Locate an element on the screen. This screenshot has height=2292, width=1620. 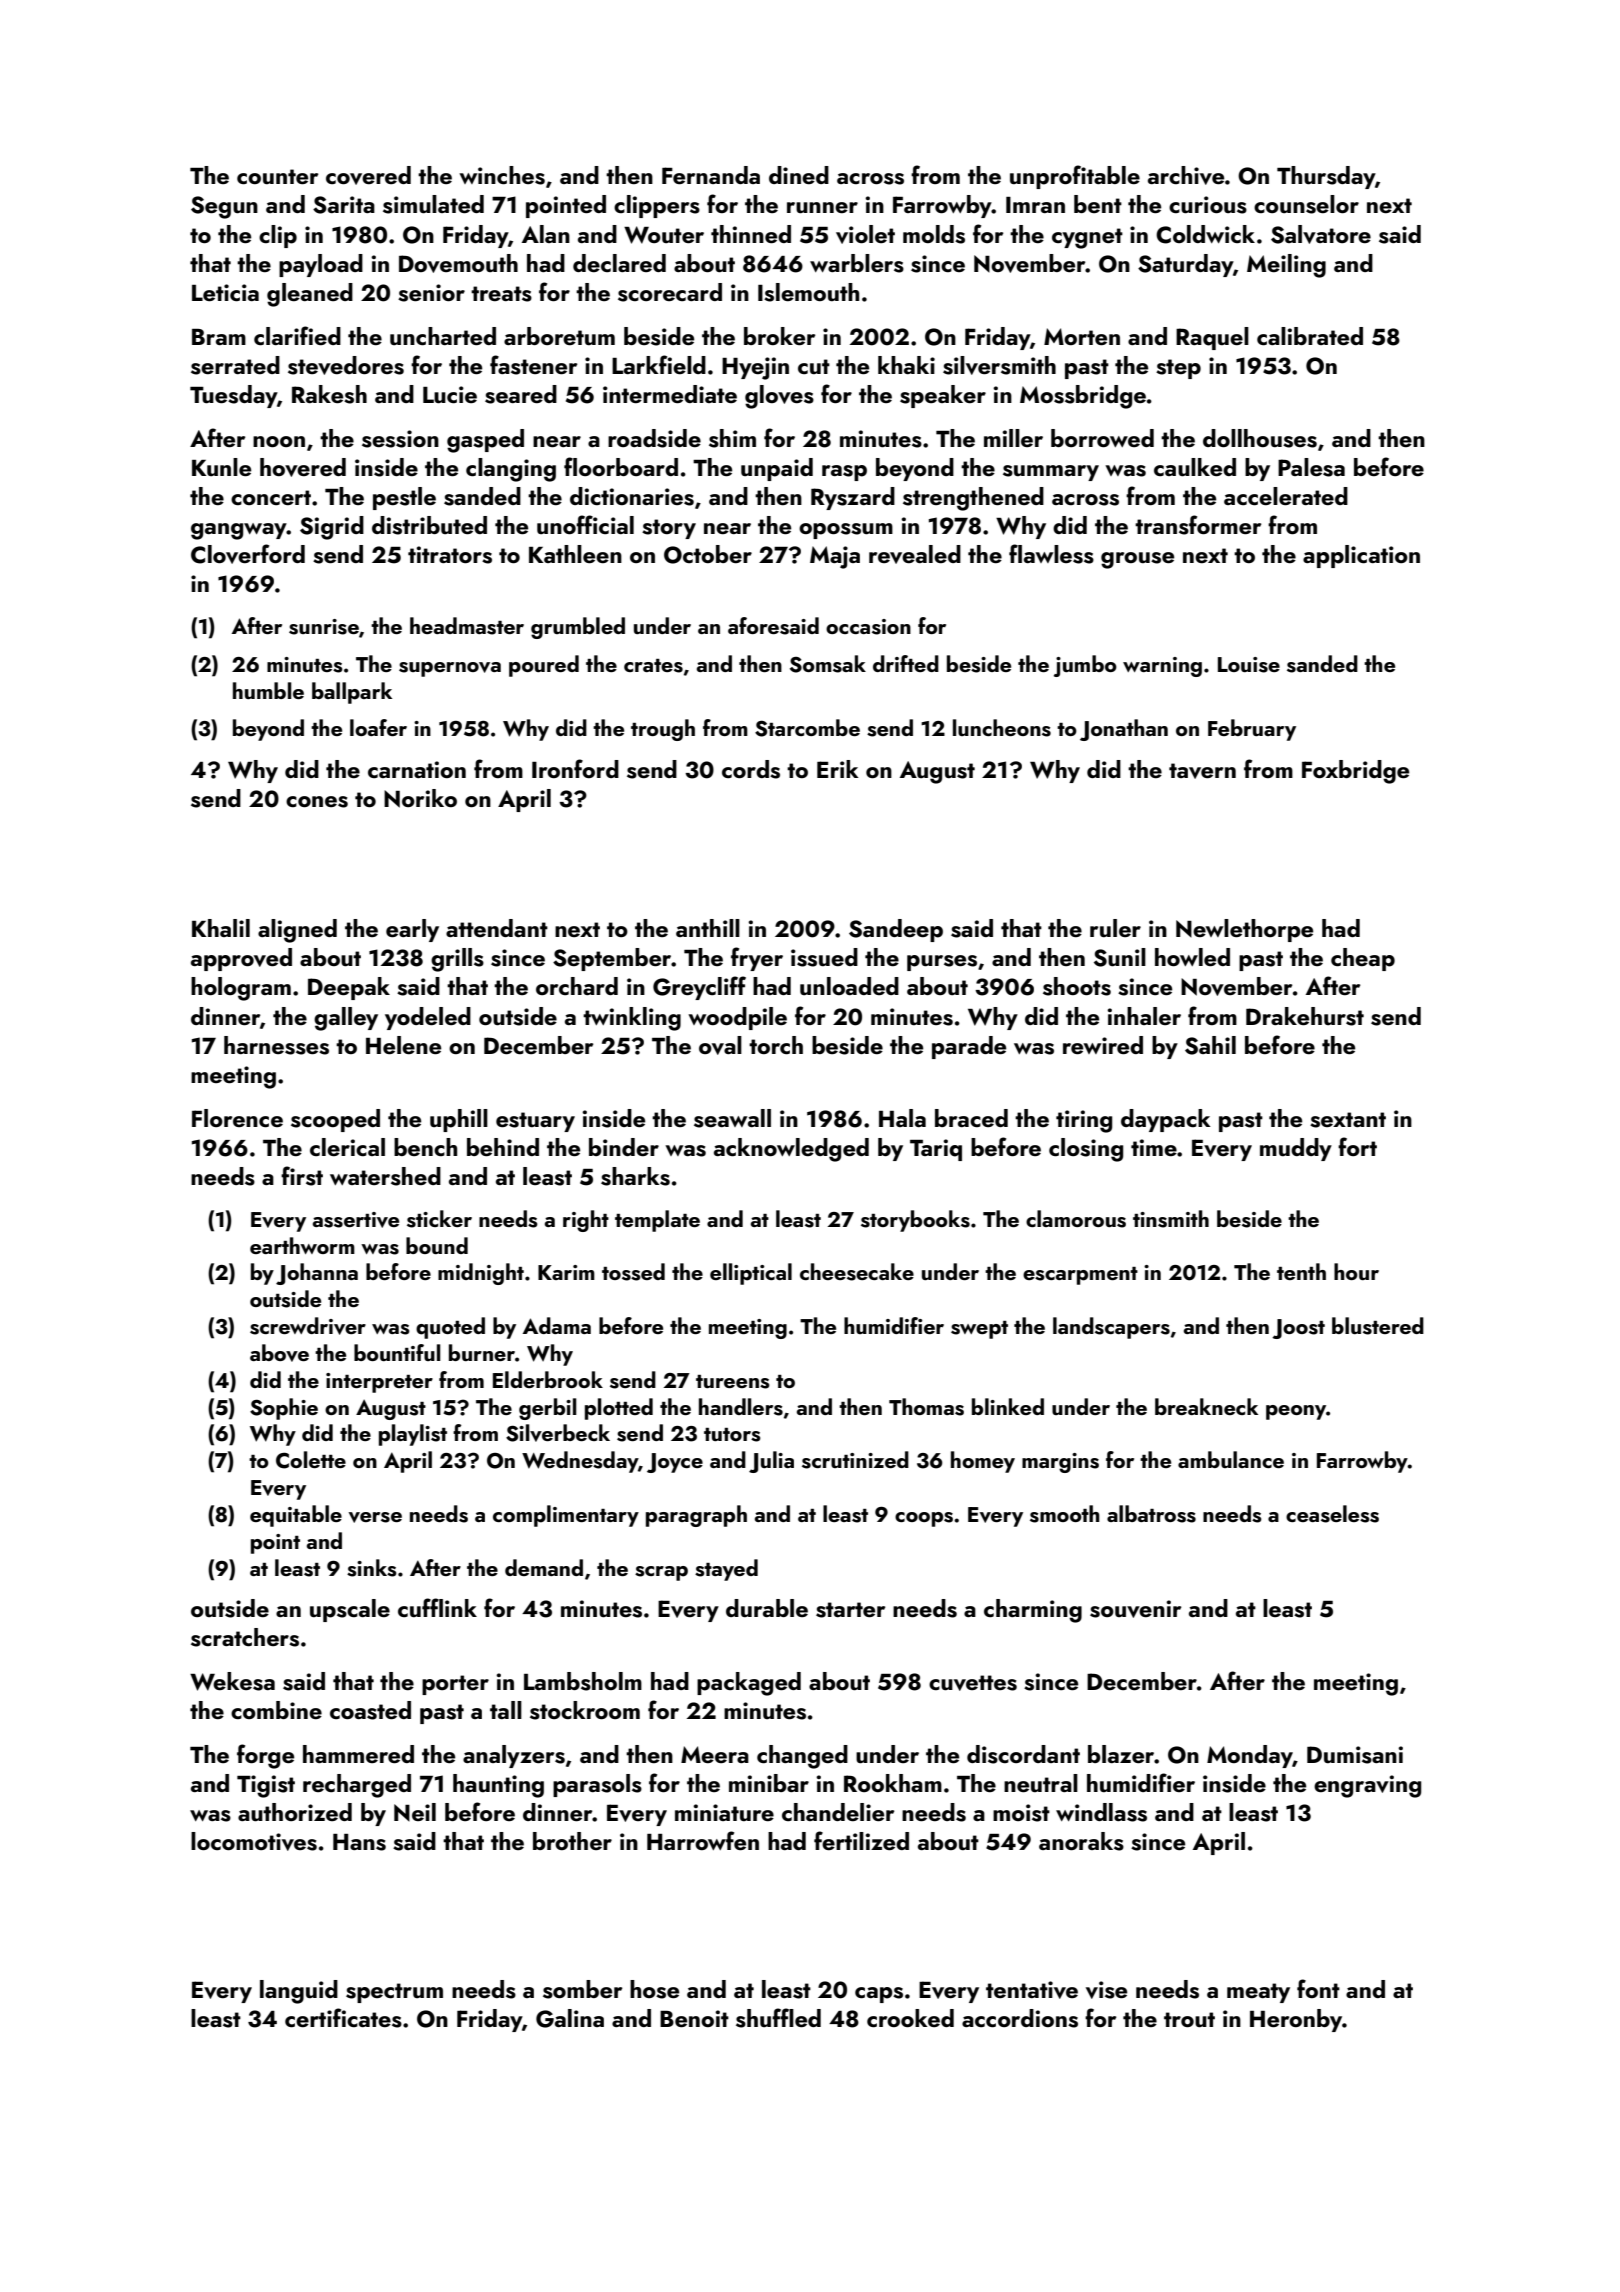
crates is located at coordinates (653, 666).
